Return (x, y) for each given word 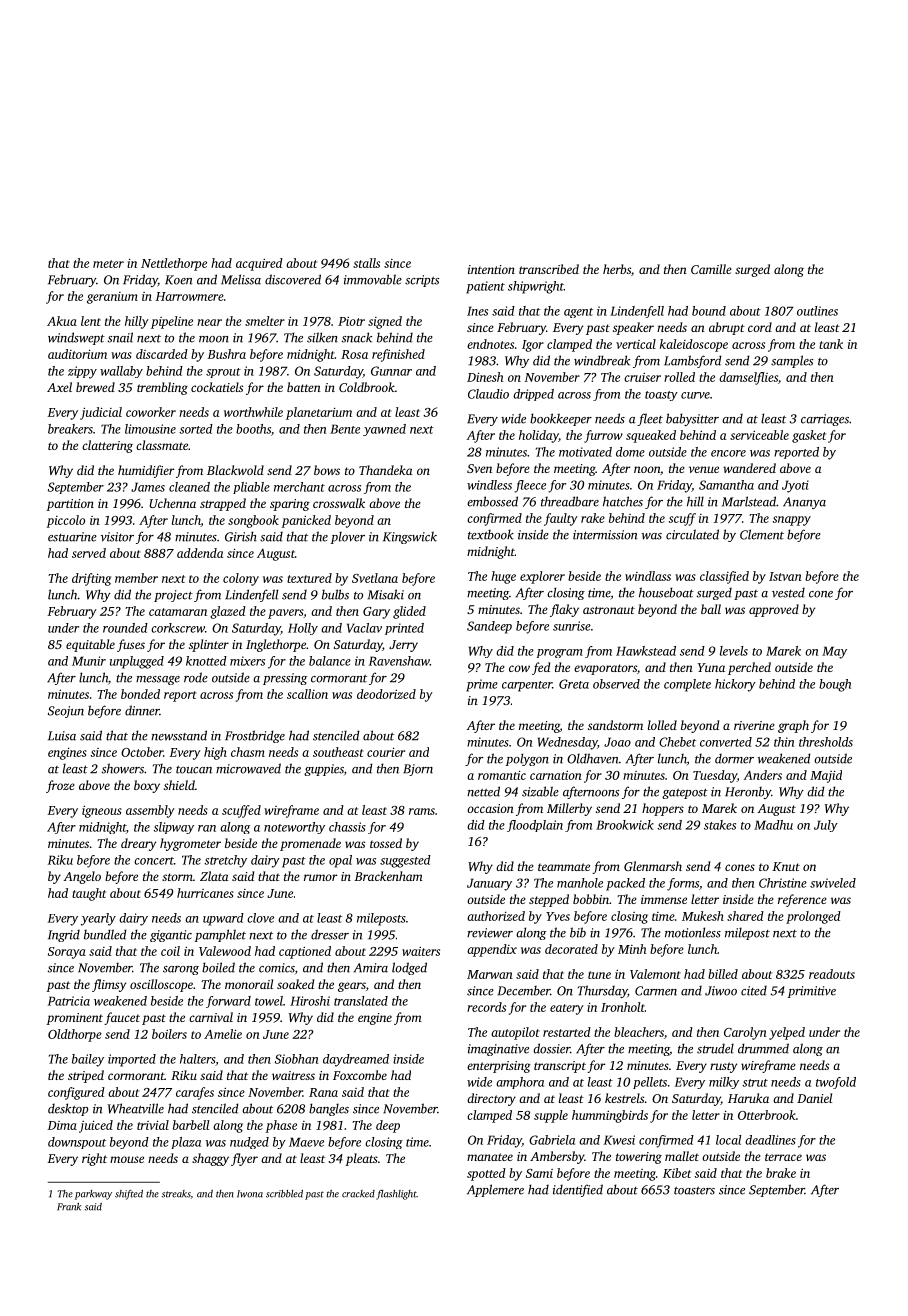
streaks (176, 1194)
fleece (530, 486)
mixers (247, 661)
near (209, 322)
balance (330, 661)
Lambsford (693, 361)
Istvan (785, 576)
